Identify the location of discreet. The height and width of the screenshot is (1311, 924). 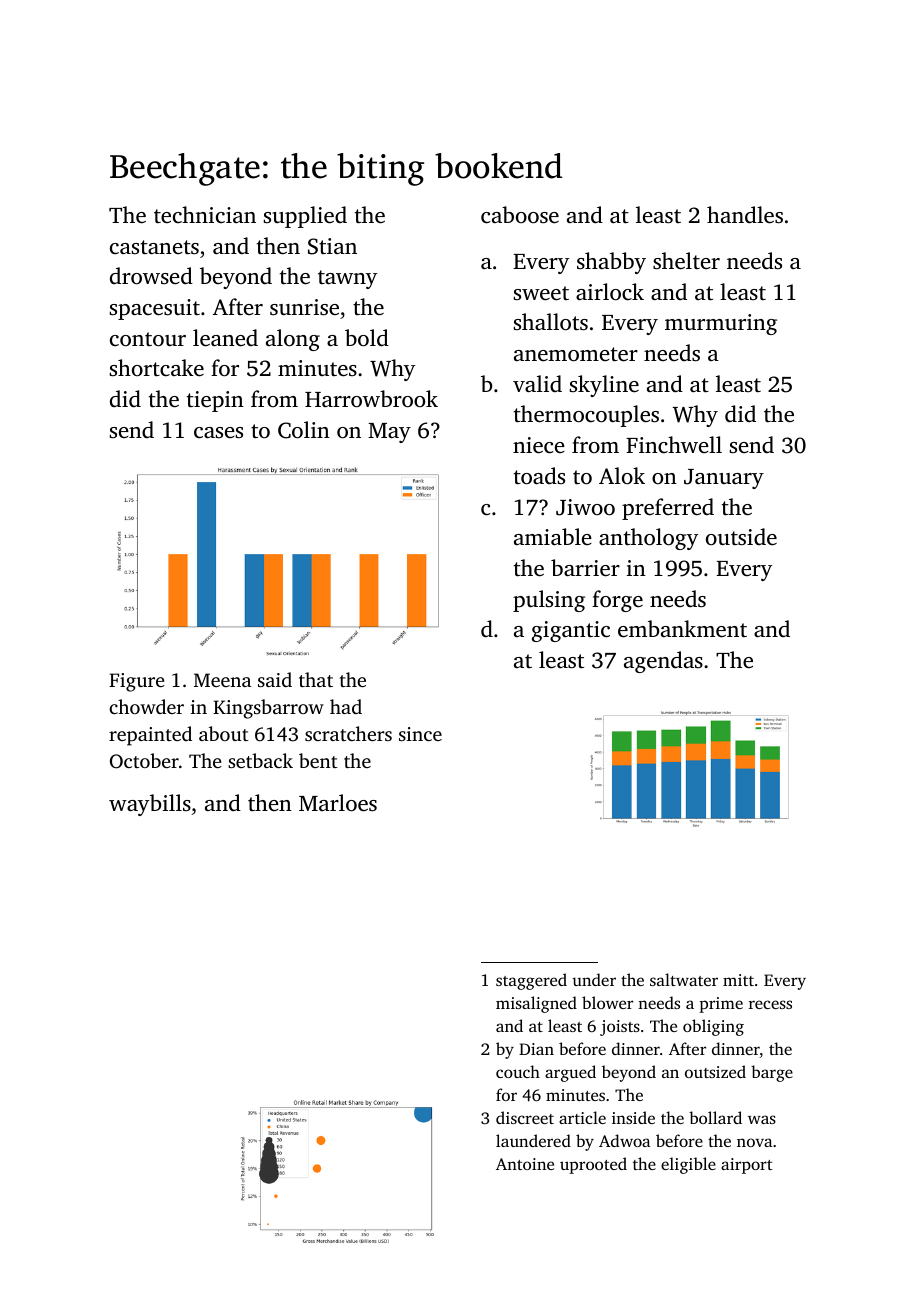
(525, 1117).
